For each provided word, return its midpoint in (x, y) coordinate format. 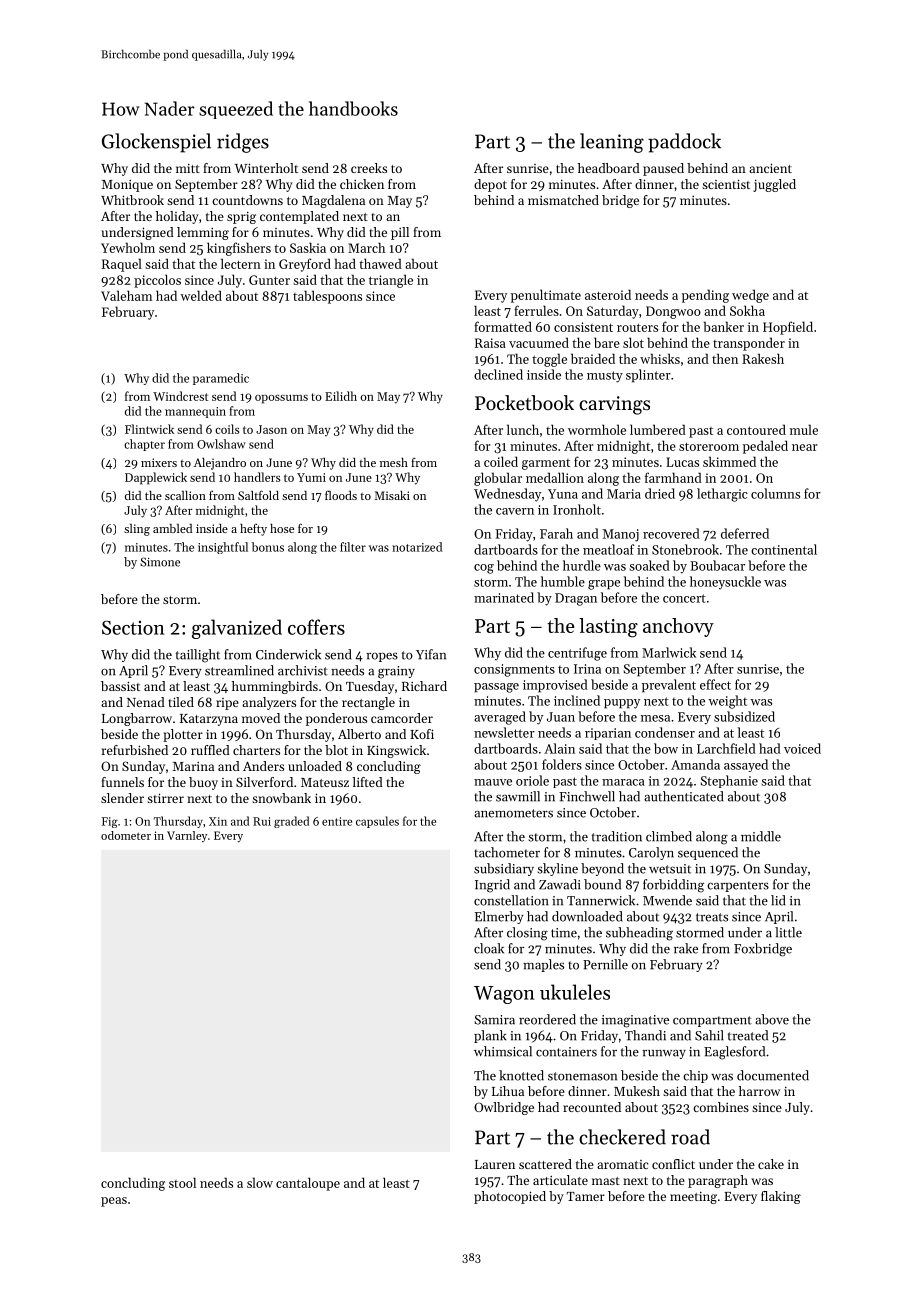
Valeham (126, 295)
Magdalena (333, 201)
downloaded (587, 916)
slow (260, 1182)
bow (666, 748)
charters (256, 750)
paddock (684, 143)
